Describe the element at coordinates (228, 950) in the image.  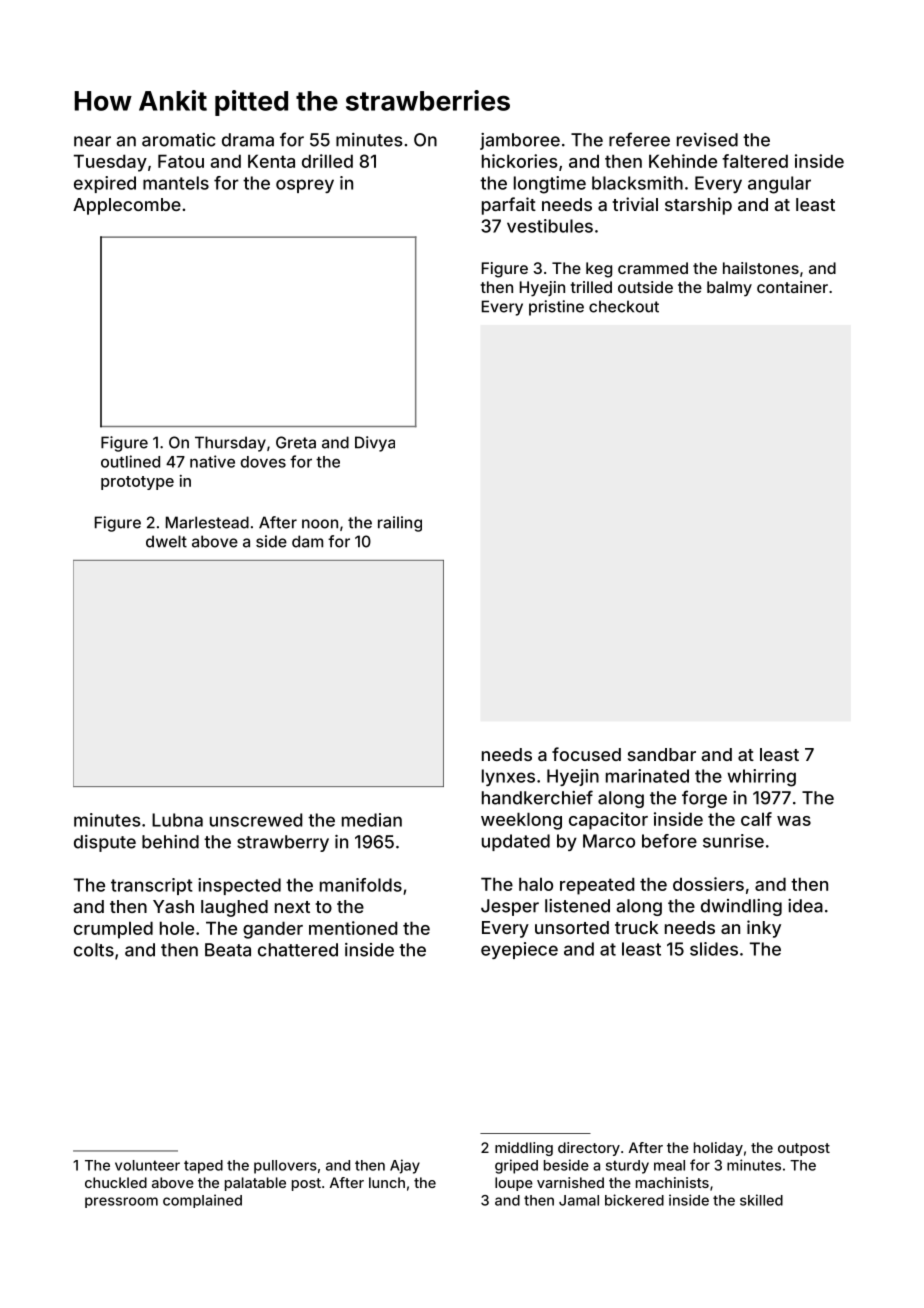
I see `Beata` at that location.
